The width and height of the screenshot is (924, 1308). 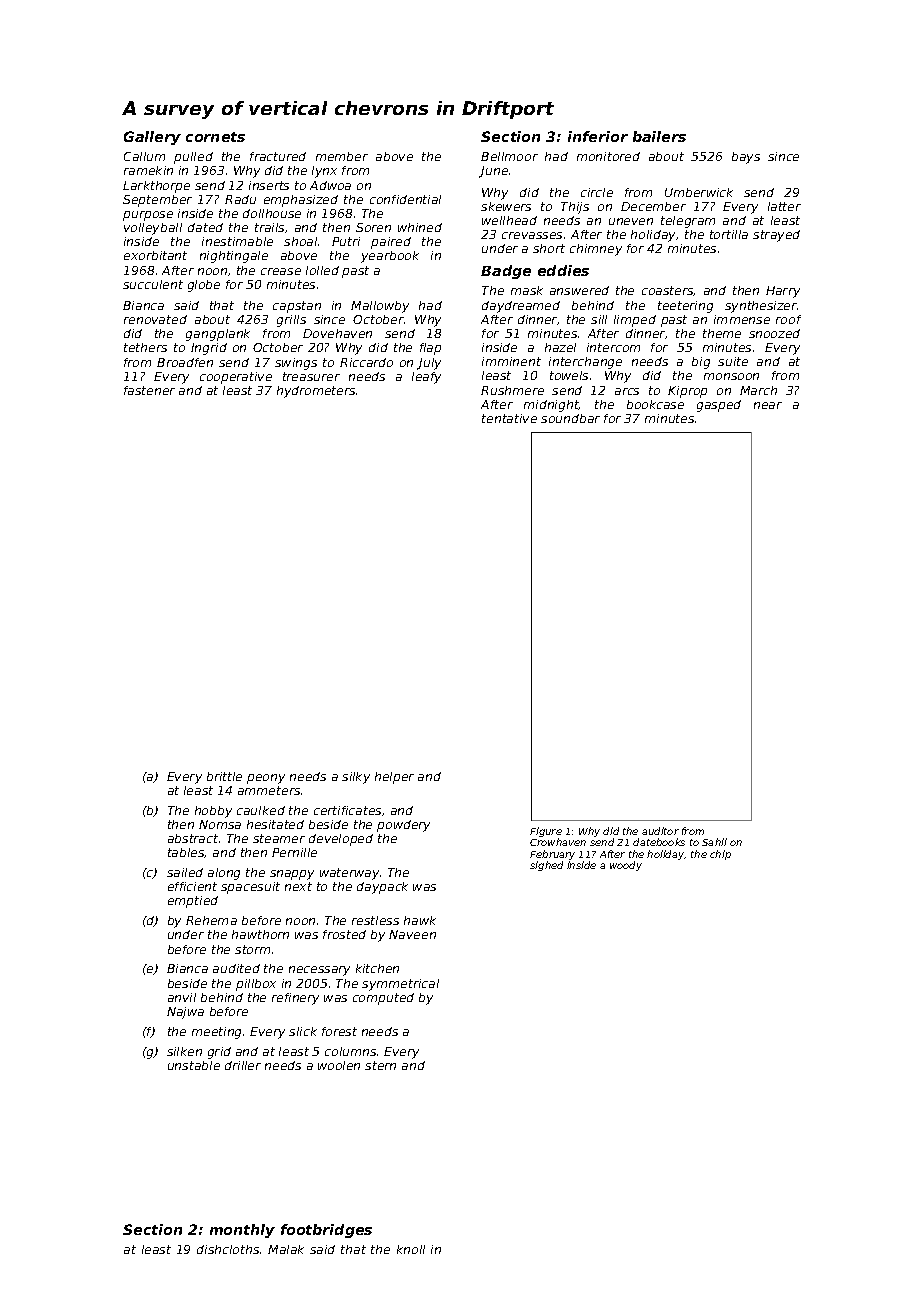 What do you see at coordinates (570, 418) in the screenshot?
I see `soundbar` at bounding box center [570, 418].
